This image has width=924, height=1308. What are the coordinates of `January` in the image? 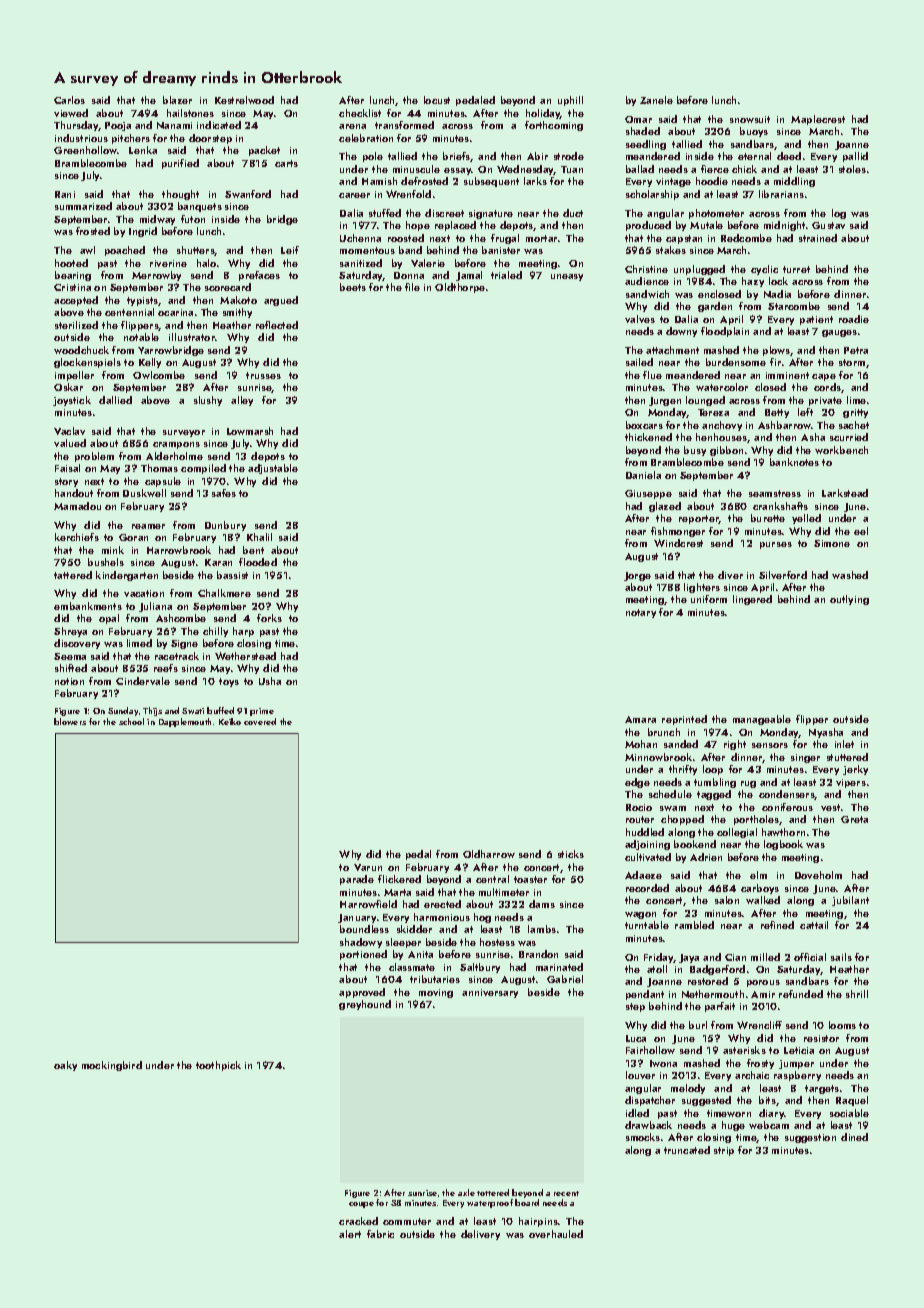 It's located at (357, 918).
